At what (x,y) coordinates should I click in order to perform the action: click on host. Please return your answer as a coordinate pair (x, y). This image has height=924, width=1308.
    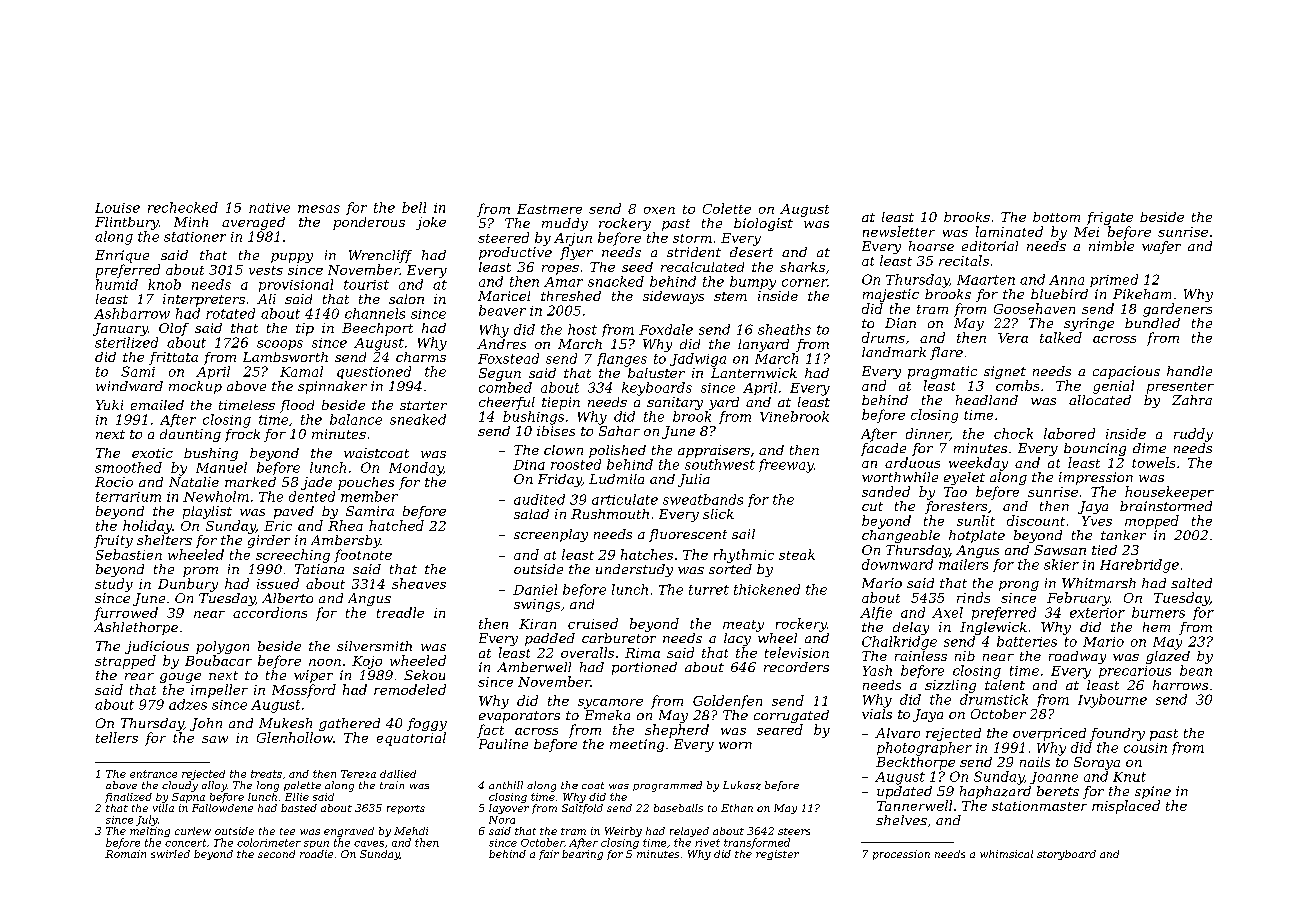
    Looking at the image, I should click on (582, 329).
